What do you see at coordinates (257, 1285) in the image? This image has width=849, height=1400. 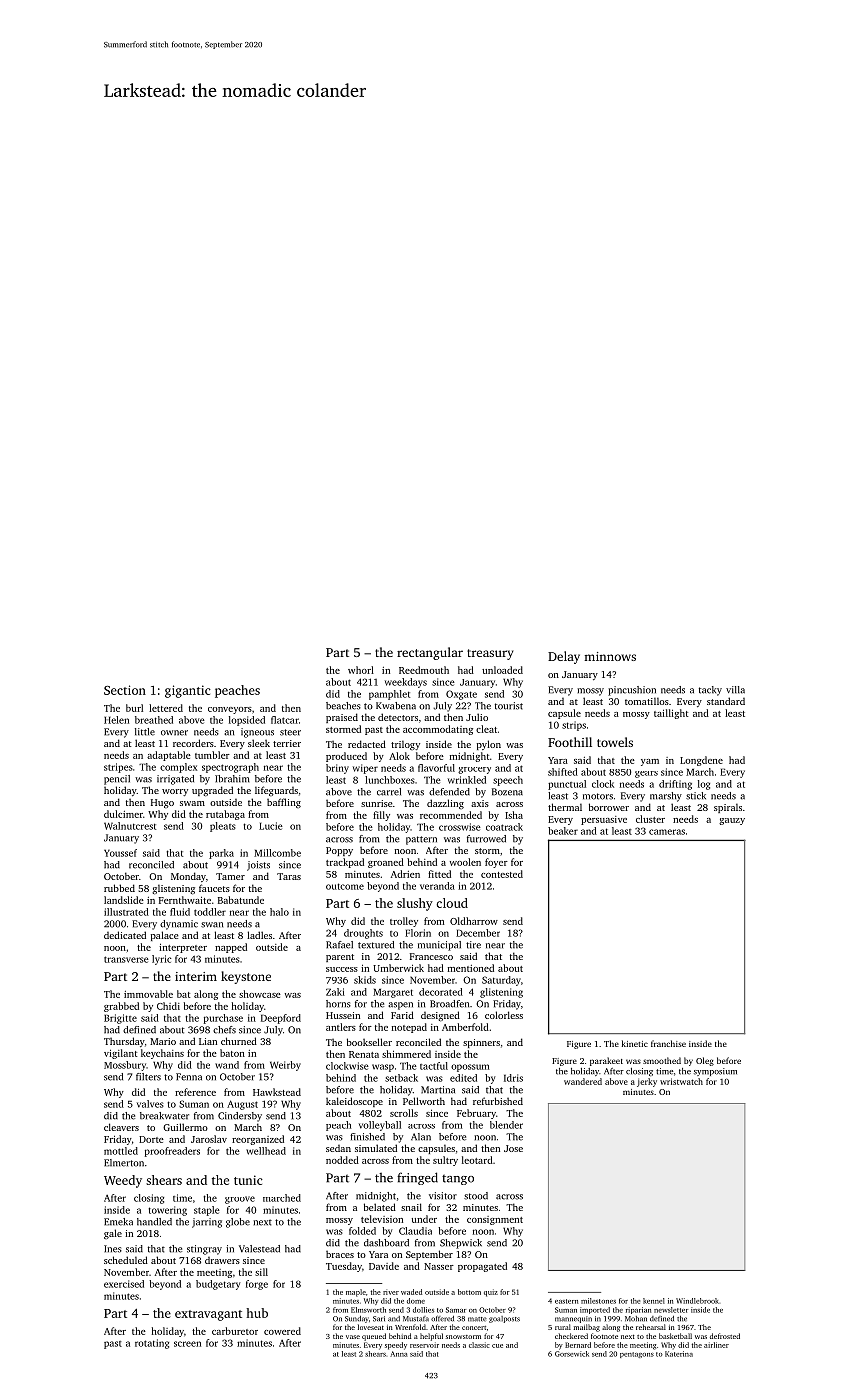 I see `forge` at bounding box center [257, 1285].
